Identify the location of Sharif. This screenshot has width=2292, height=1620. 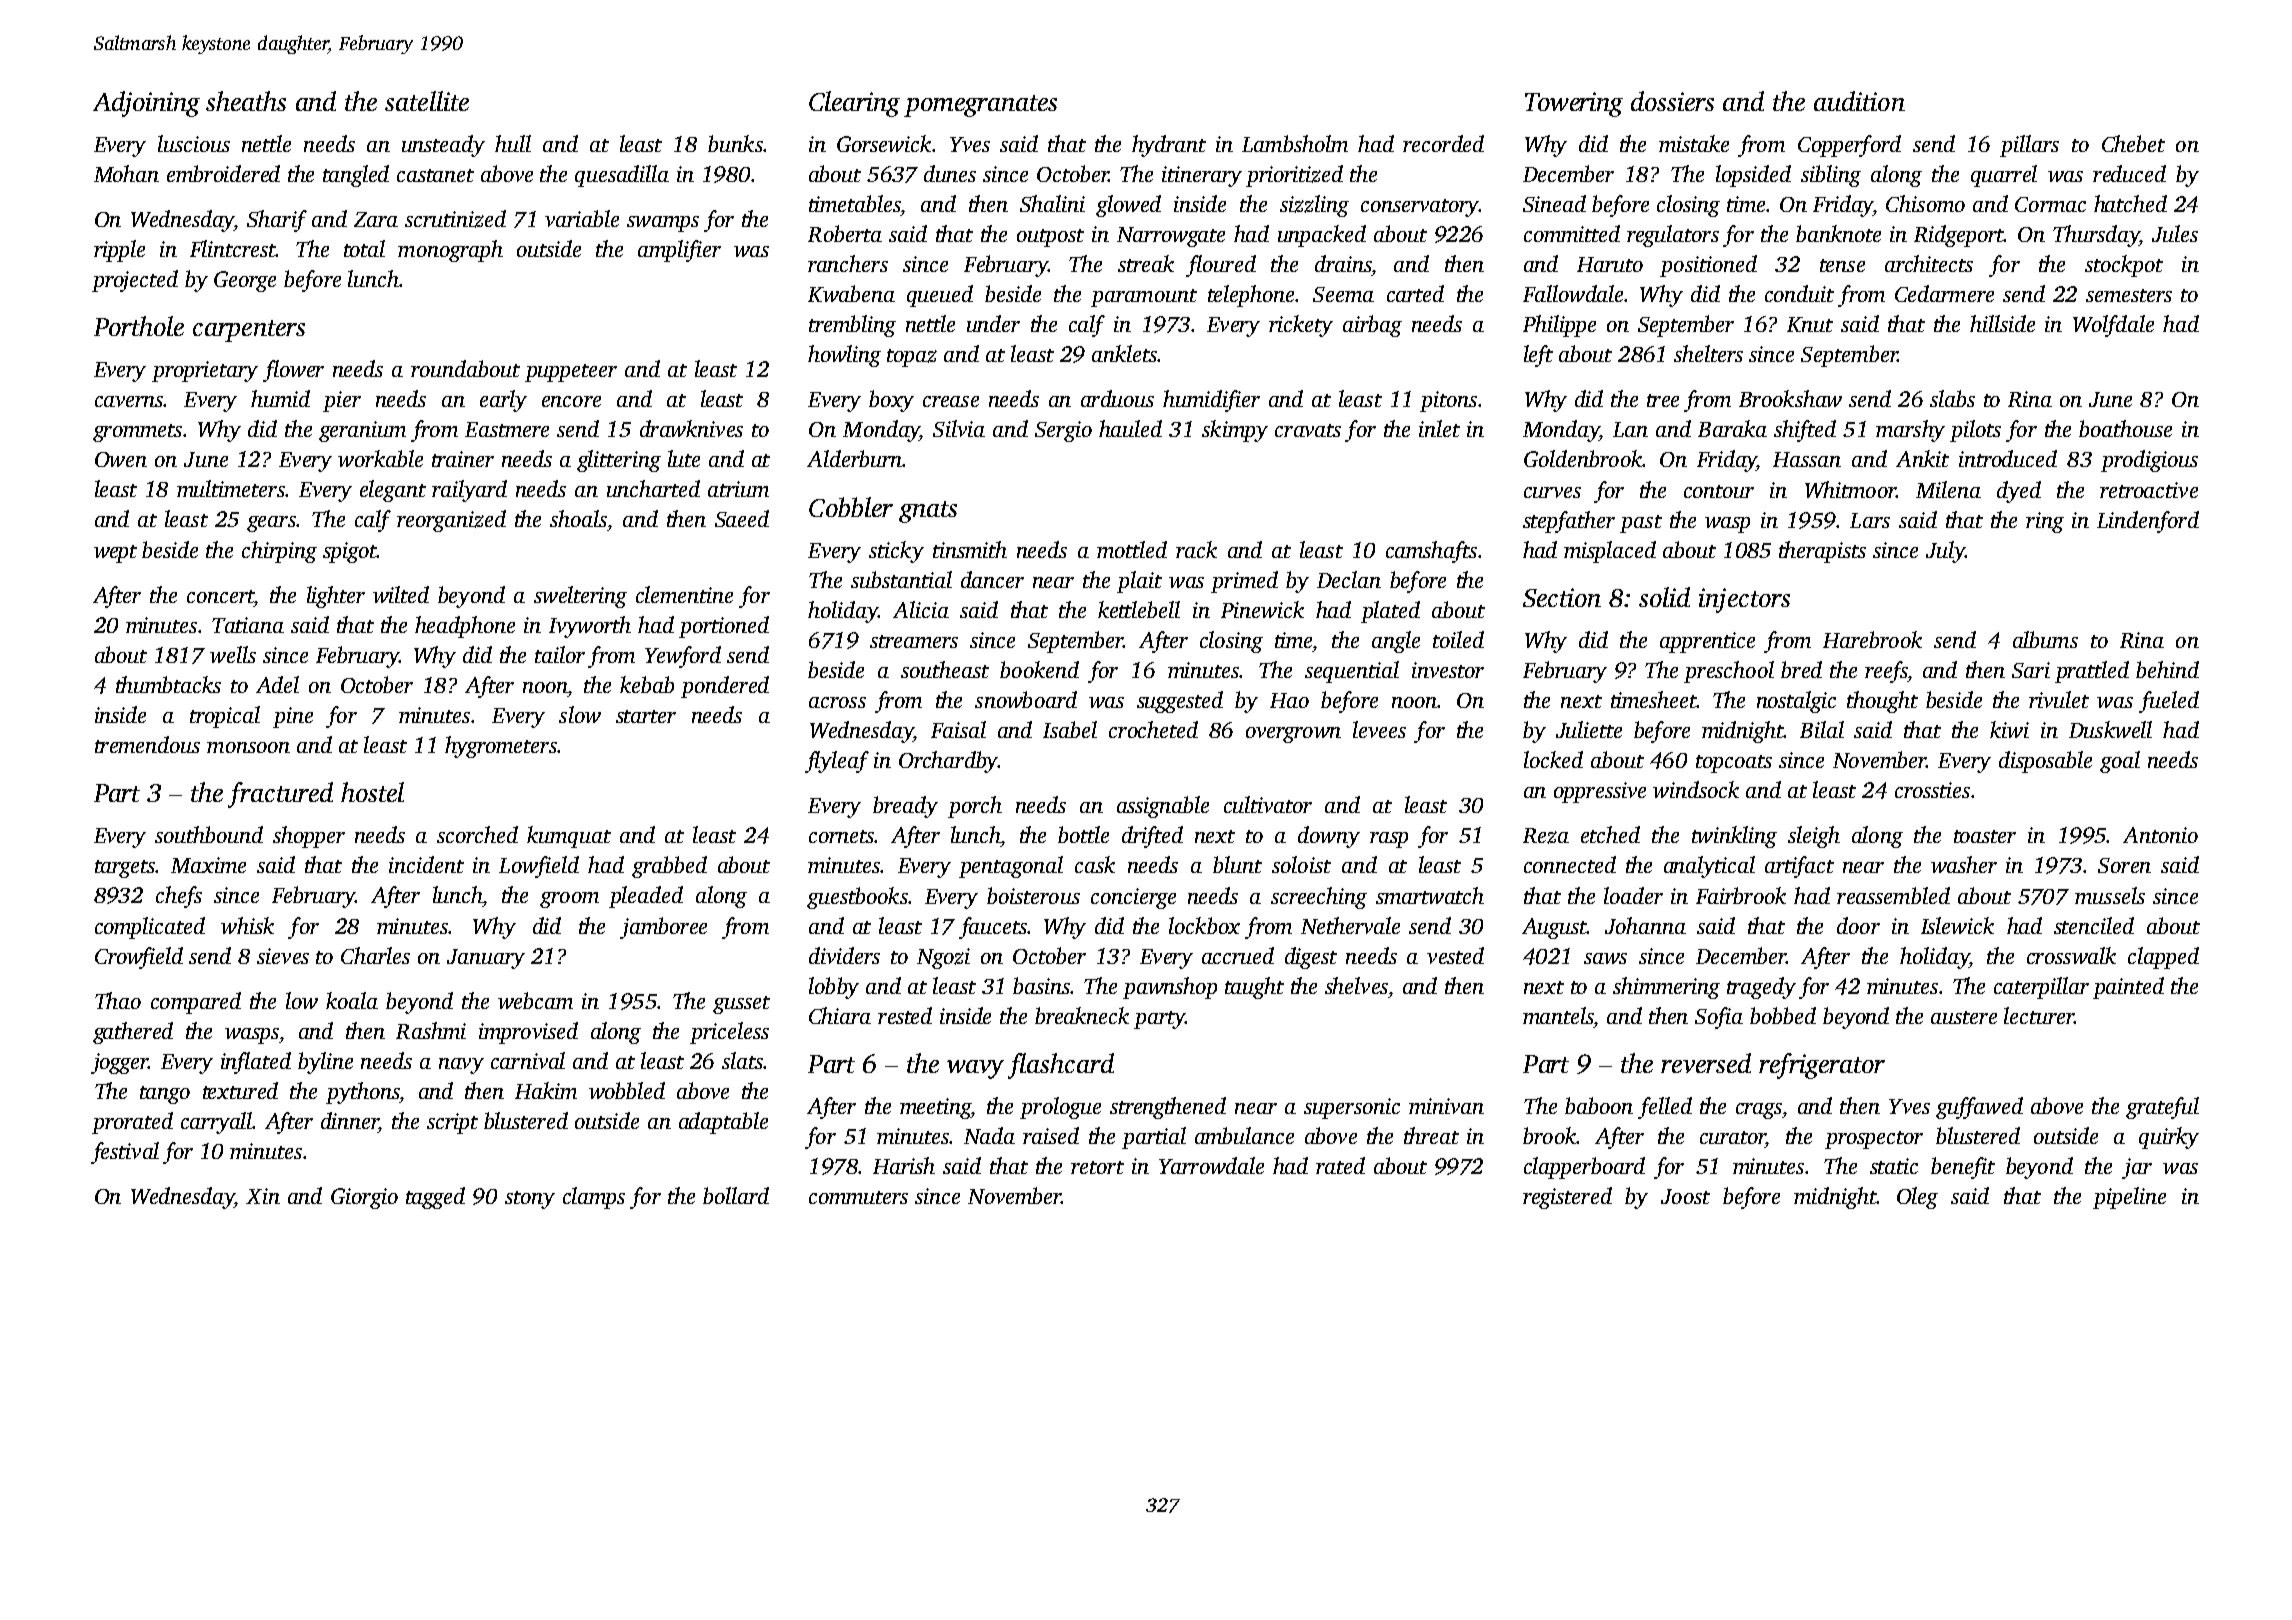
(277, 221).
